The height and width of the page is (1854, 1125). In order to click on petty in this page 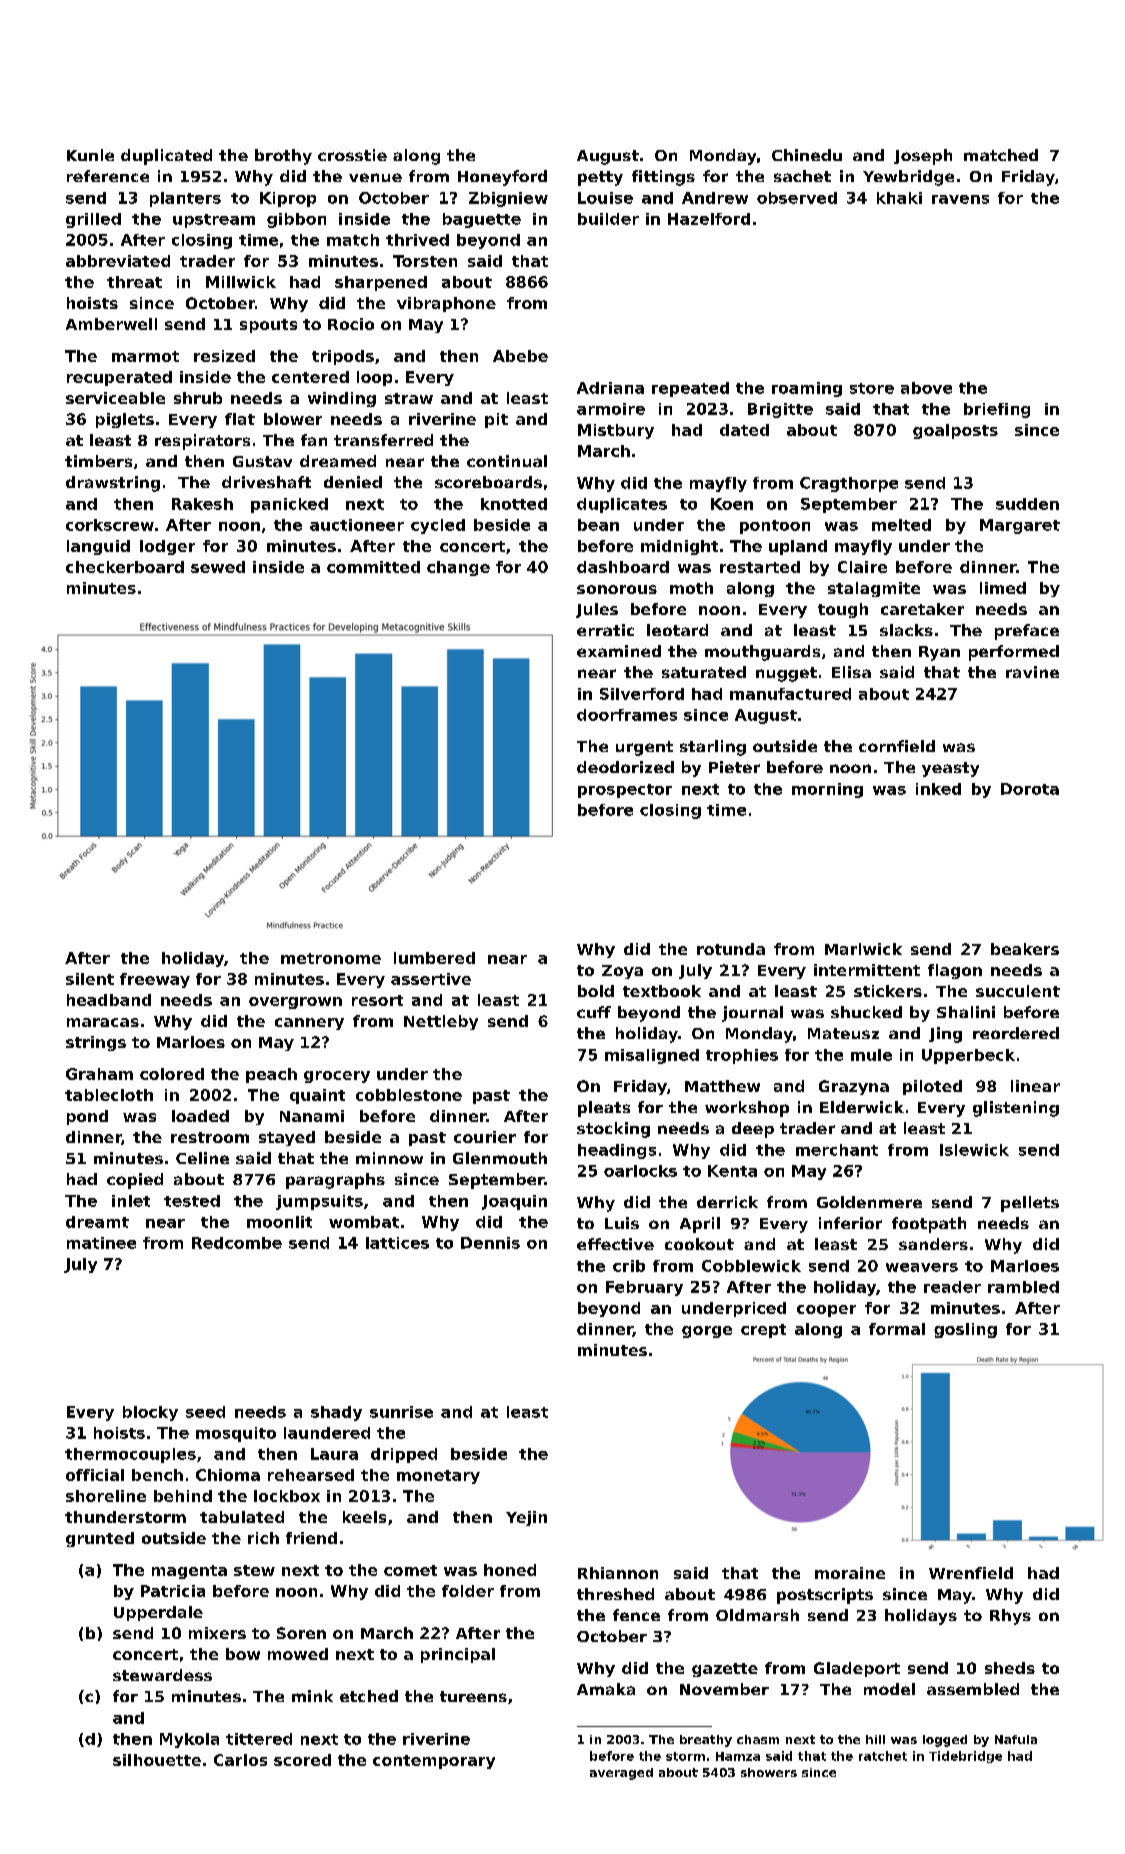, I will do `click(600, 178)`.
